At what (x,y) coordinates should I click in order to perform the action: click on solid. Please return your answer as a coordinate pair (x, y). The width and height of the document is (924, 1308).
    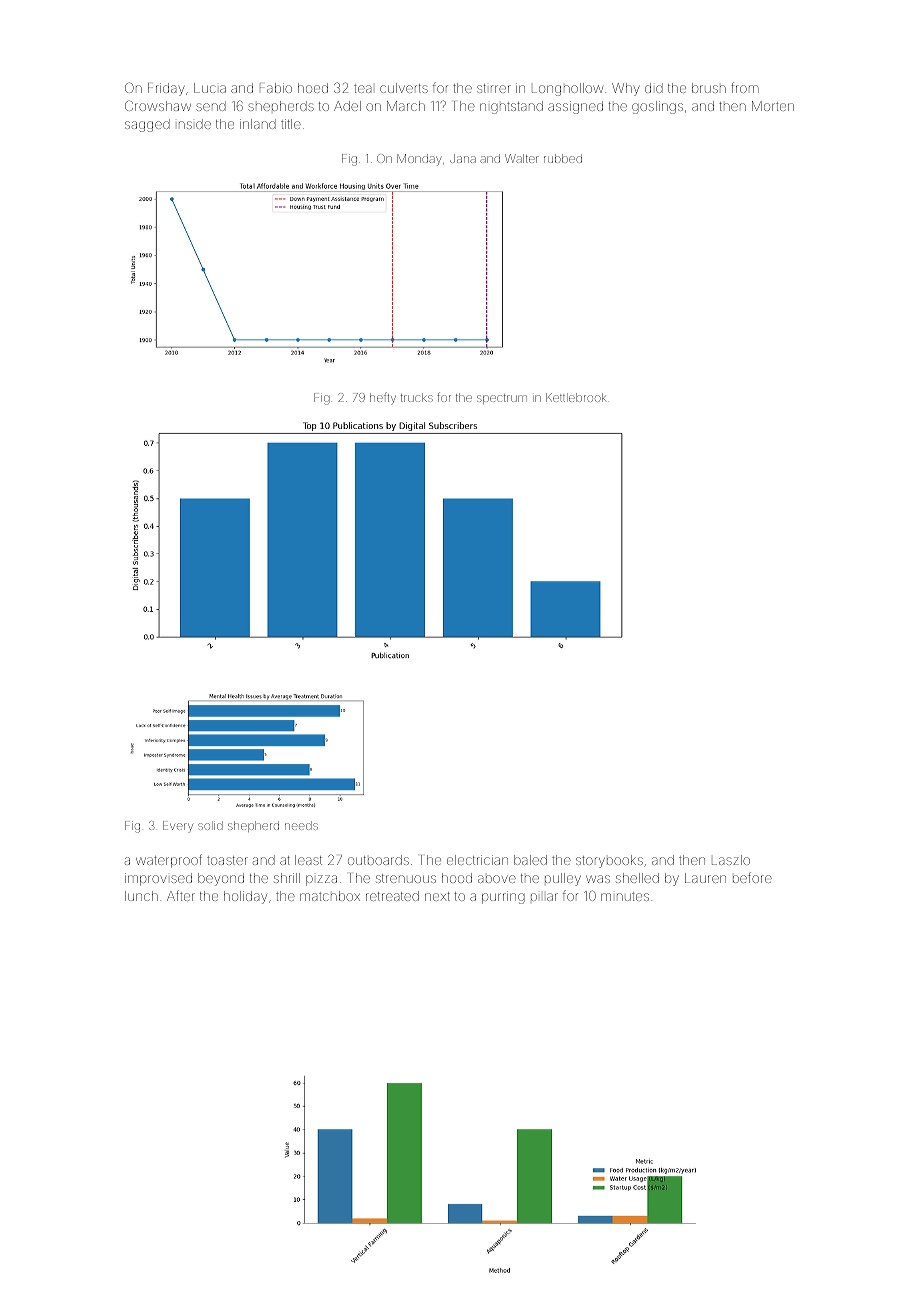
    Looking at the image, I should click on (210, 825).
